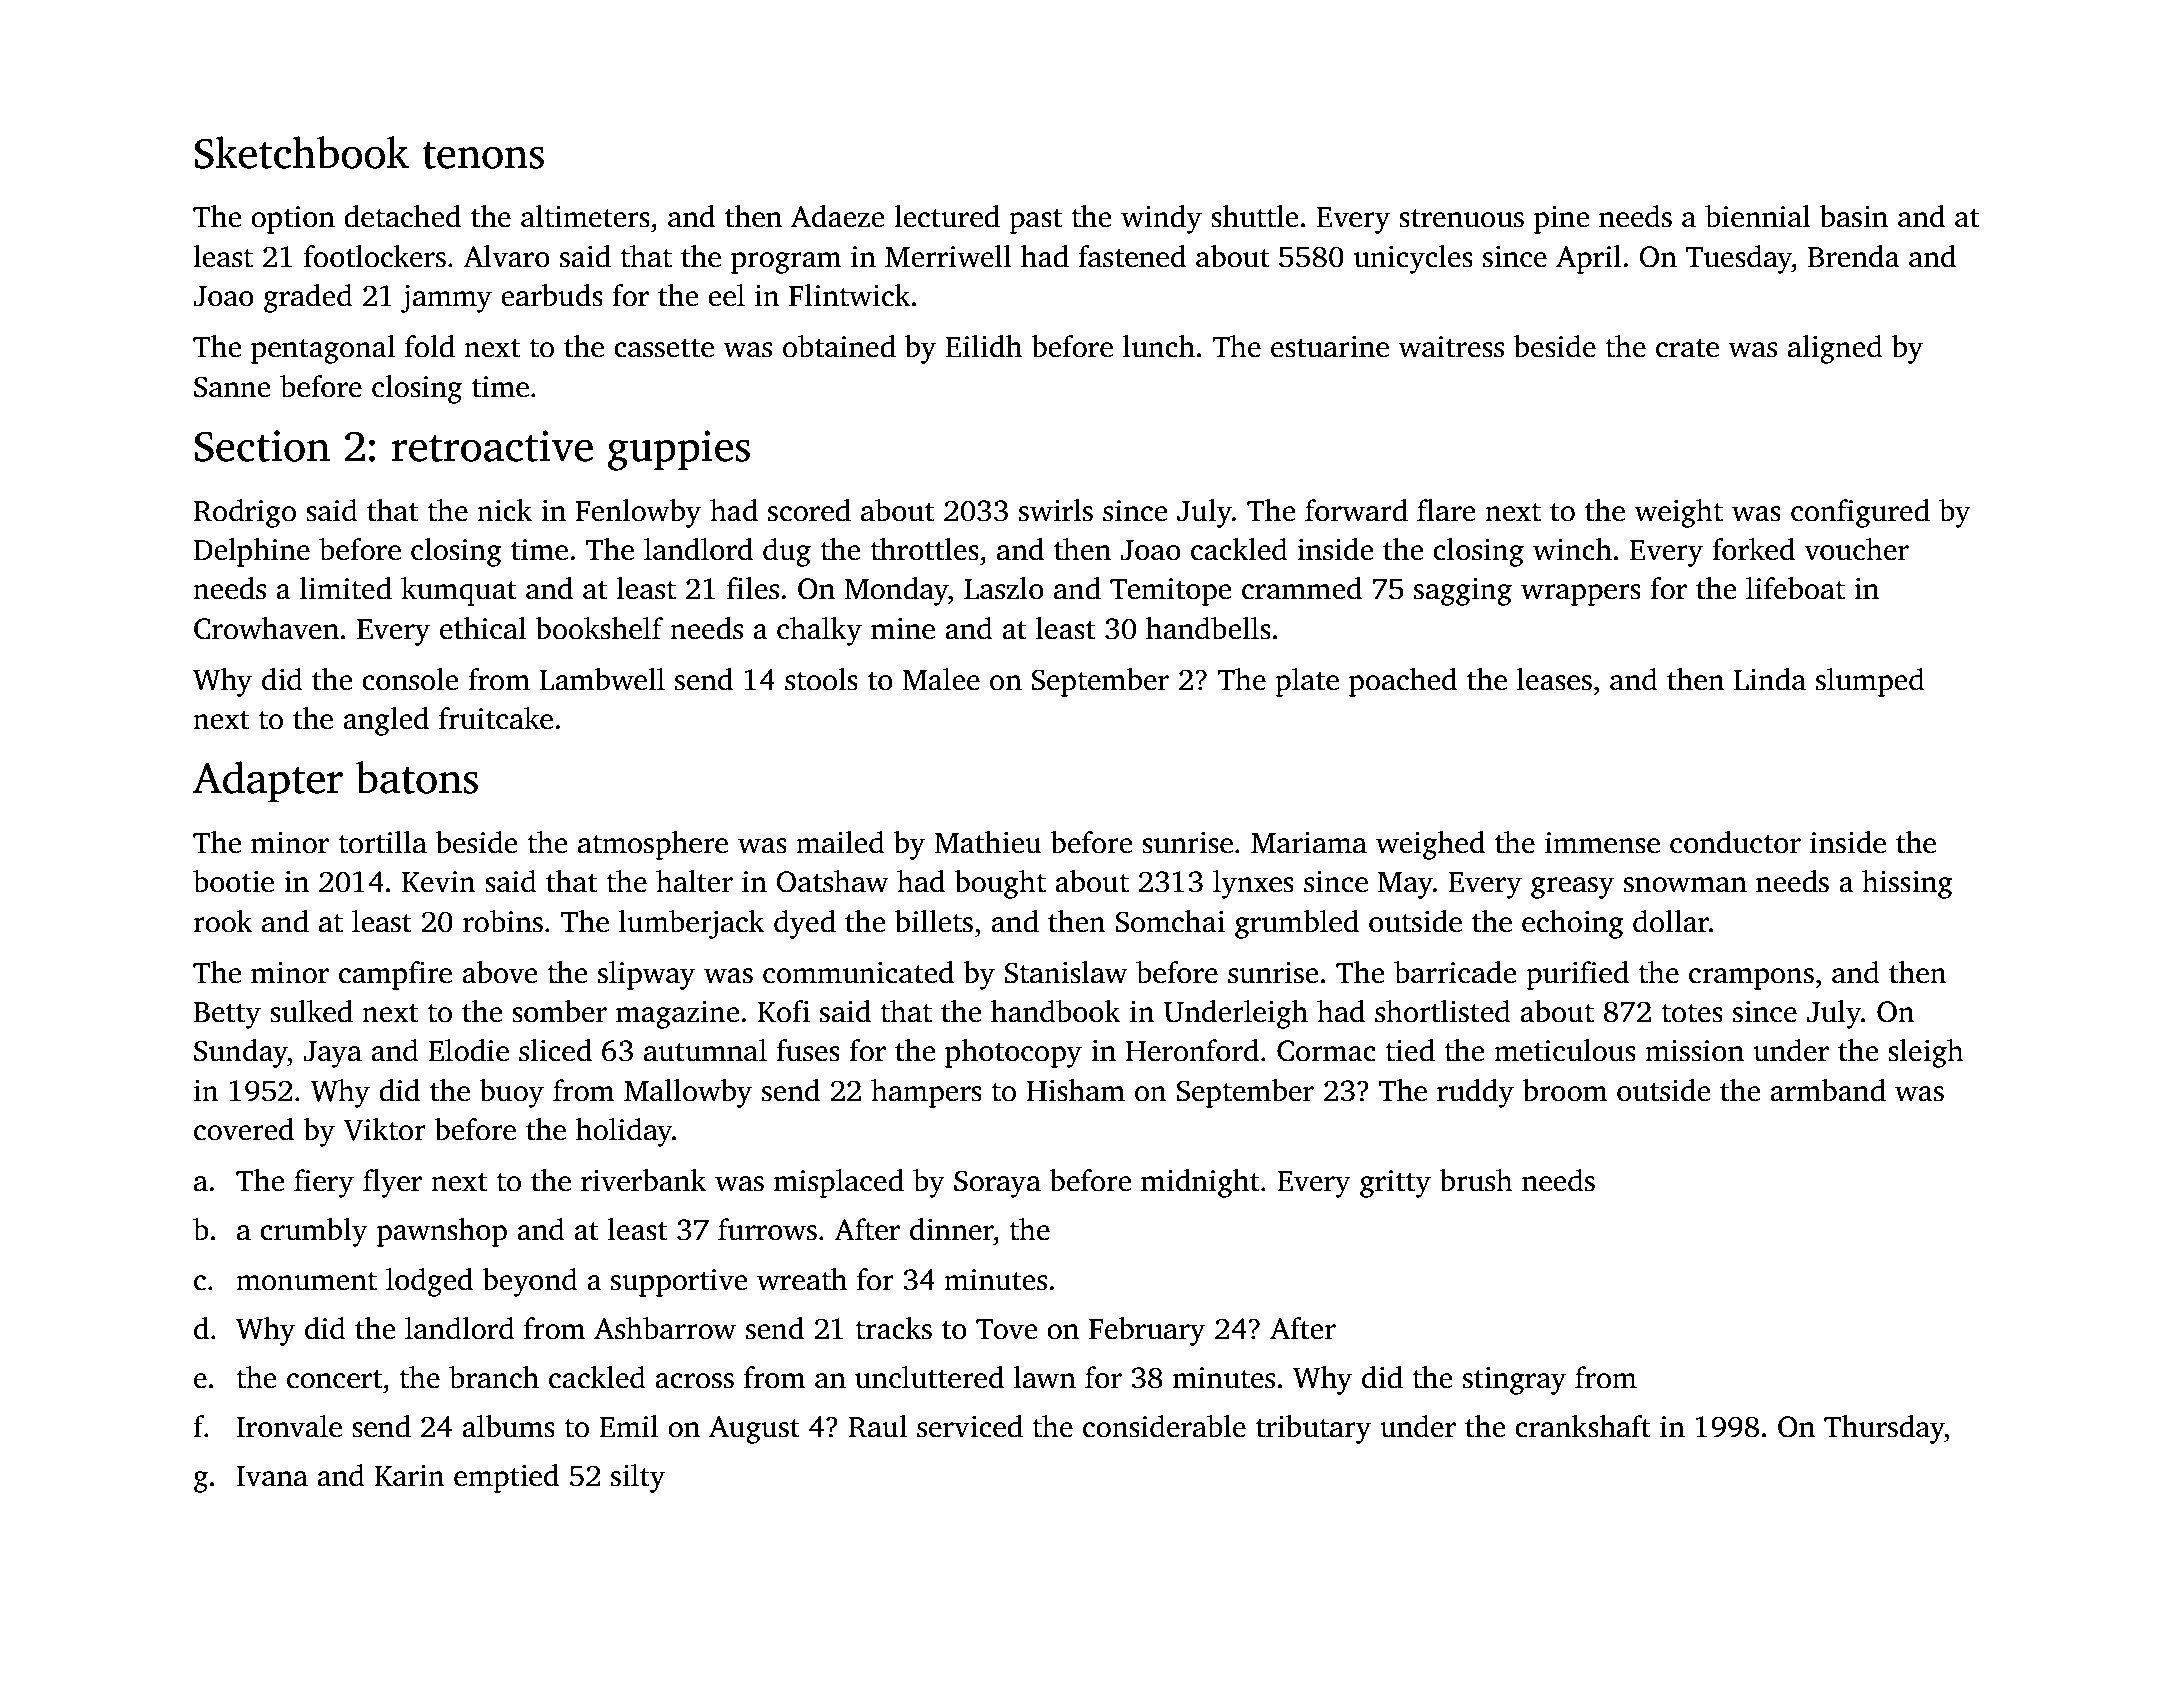 The width and height of the screenshot is (2178, 1683). What do you see at coordinates (840, 842) in the screenshot?
I see `mailed` at bounding box center [840, 842].
